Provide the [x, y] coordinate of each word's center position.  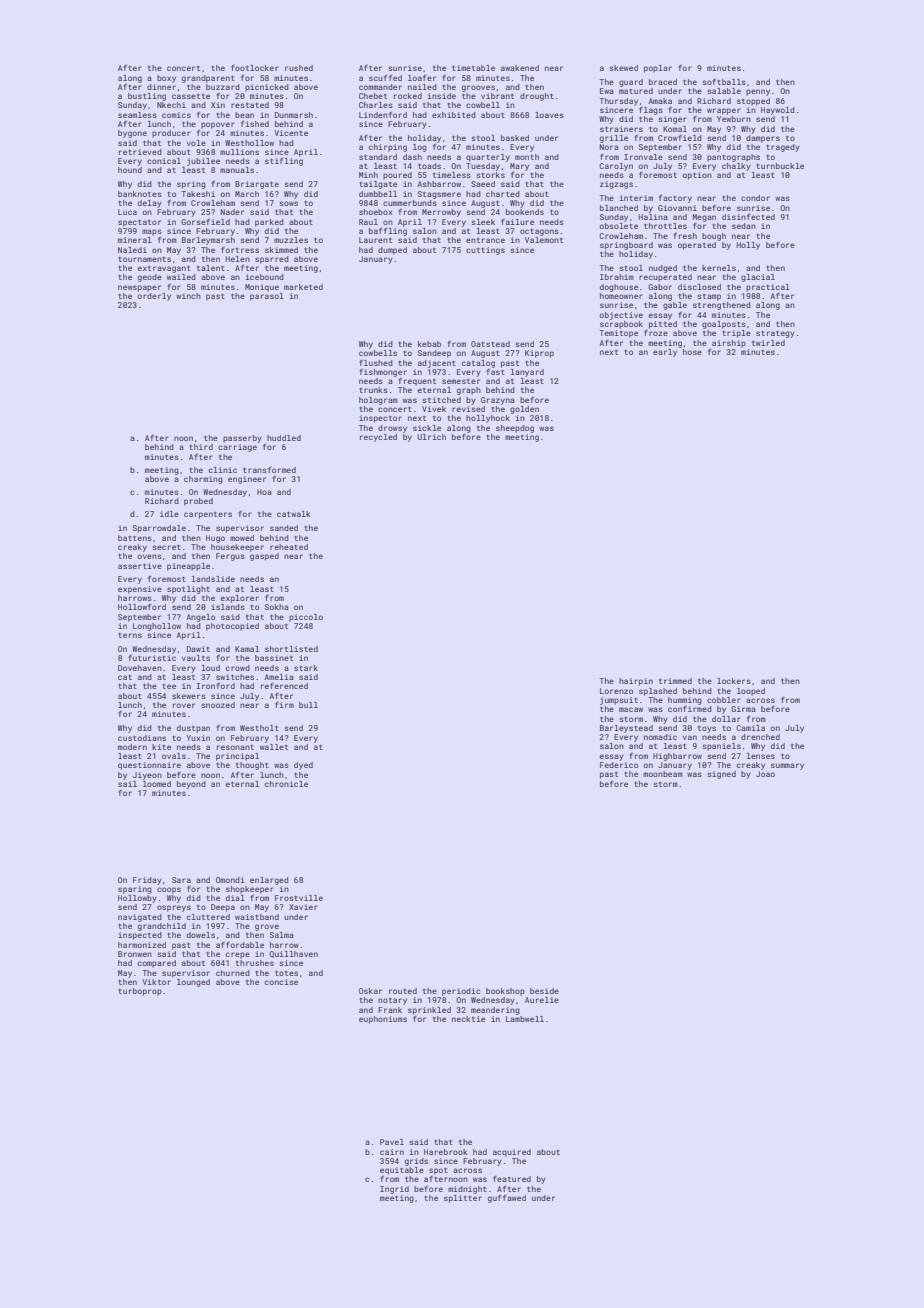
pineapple [188, 567]
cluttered [208, 917]
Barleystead [626, 729]
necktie [468, 1019]
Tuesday [483, 167]
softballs [724, 81]
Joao [765, 774]
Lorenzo [616, 691]
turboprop [140, 992]
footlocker [254, 68]
